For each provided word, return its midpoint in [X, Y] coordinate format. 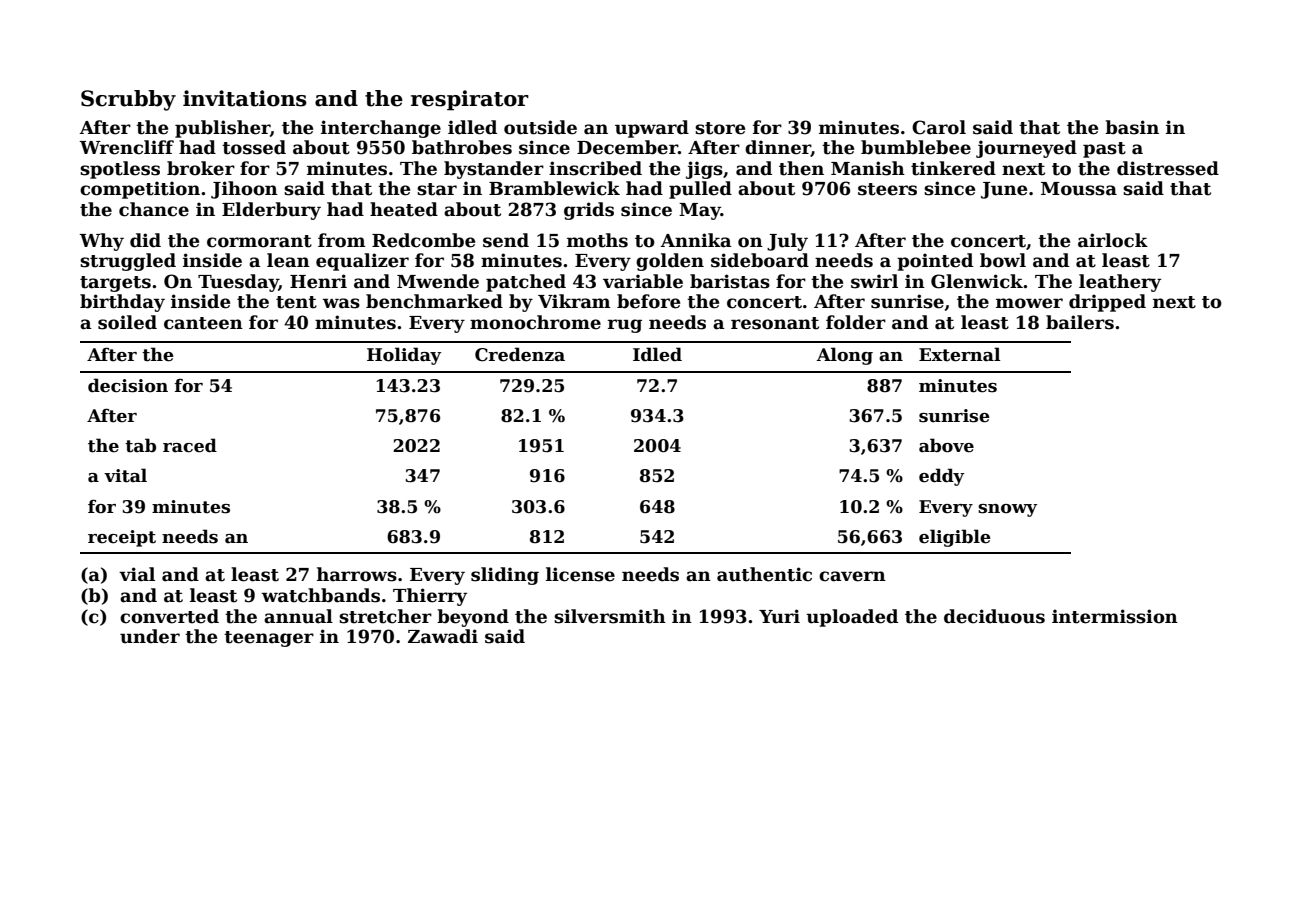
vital [125, 475]
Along [845, 356]
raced [190, 445]
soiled [127, 322]
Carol [939, 127]
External [960, 354]
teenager [269, 639]
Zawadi [443, 636]
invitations [245, 98]
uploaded [852, 618]
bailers [1080, 322]
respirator [470, 100]
